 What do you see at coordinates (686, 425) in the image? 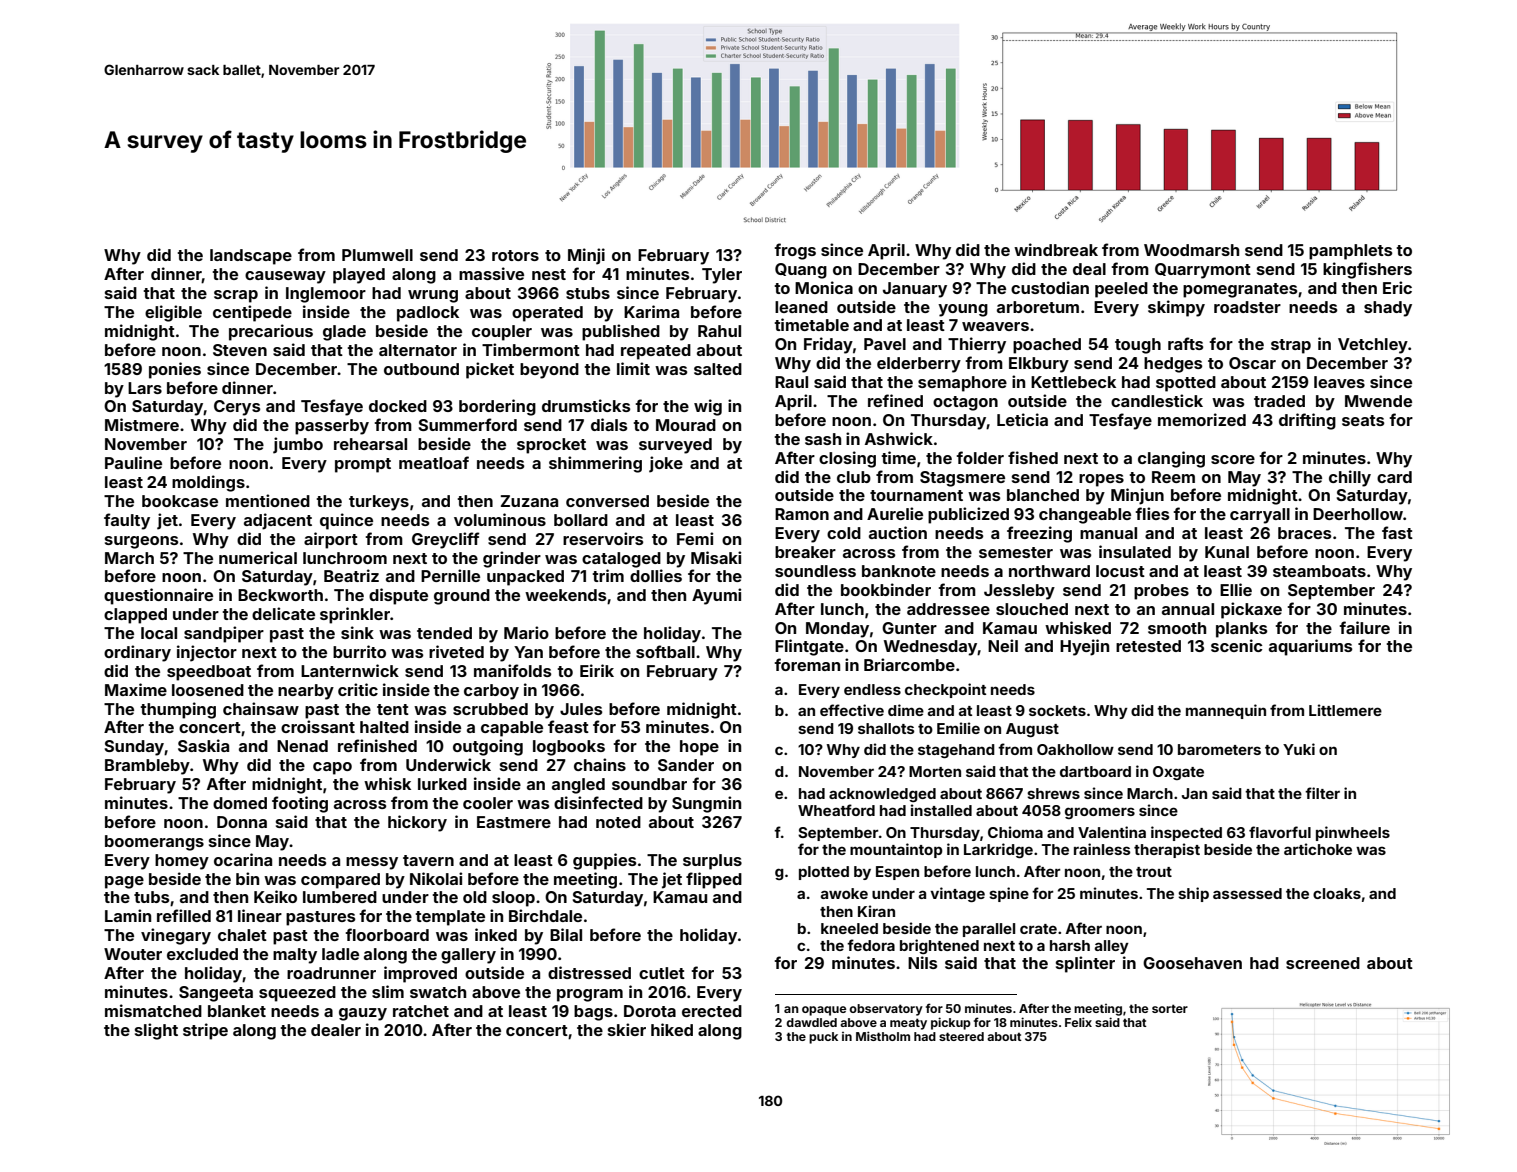
I see `Mourad` at bounding box center [686, 425].
